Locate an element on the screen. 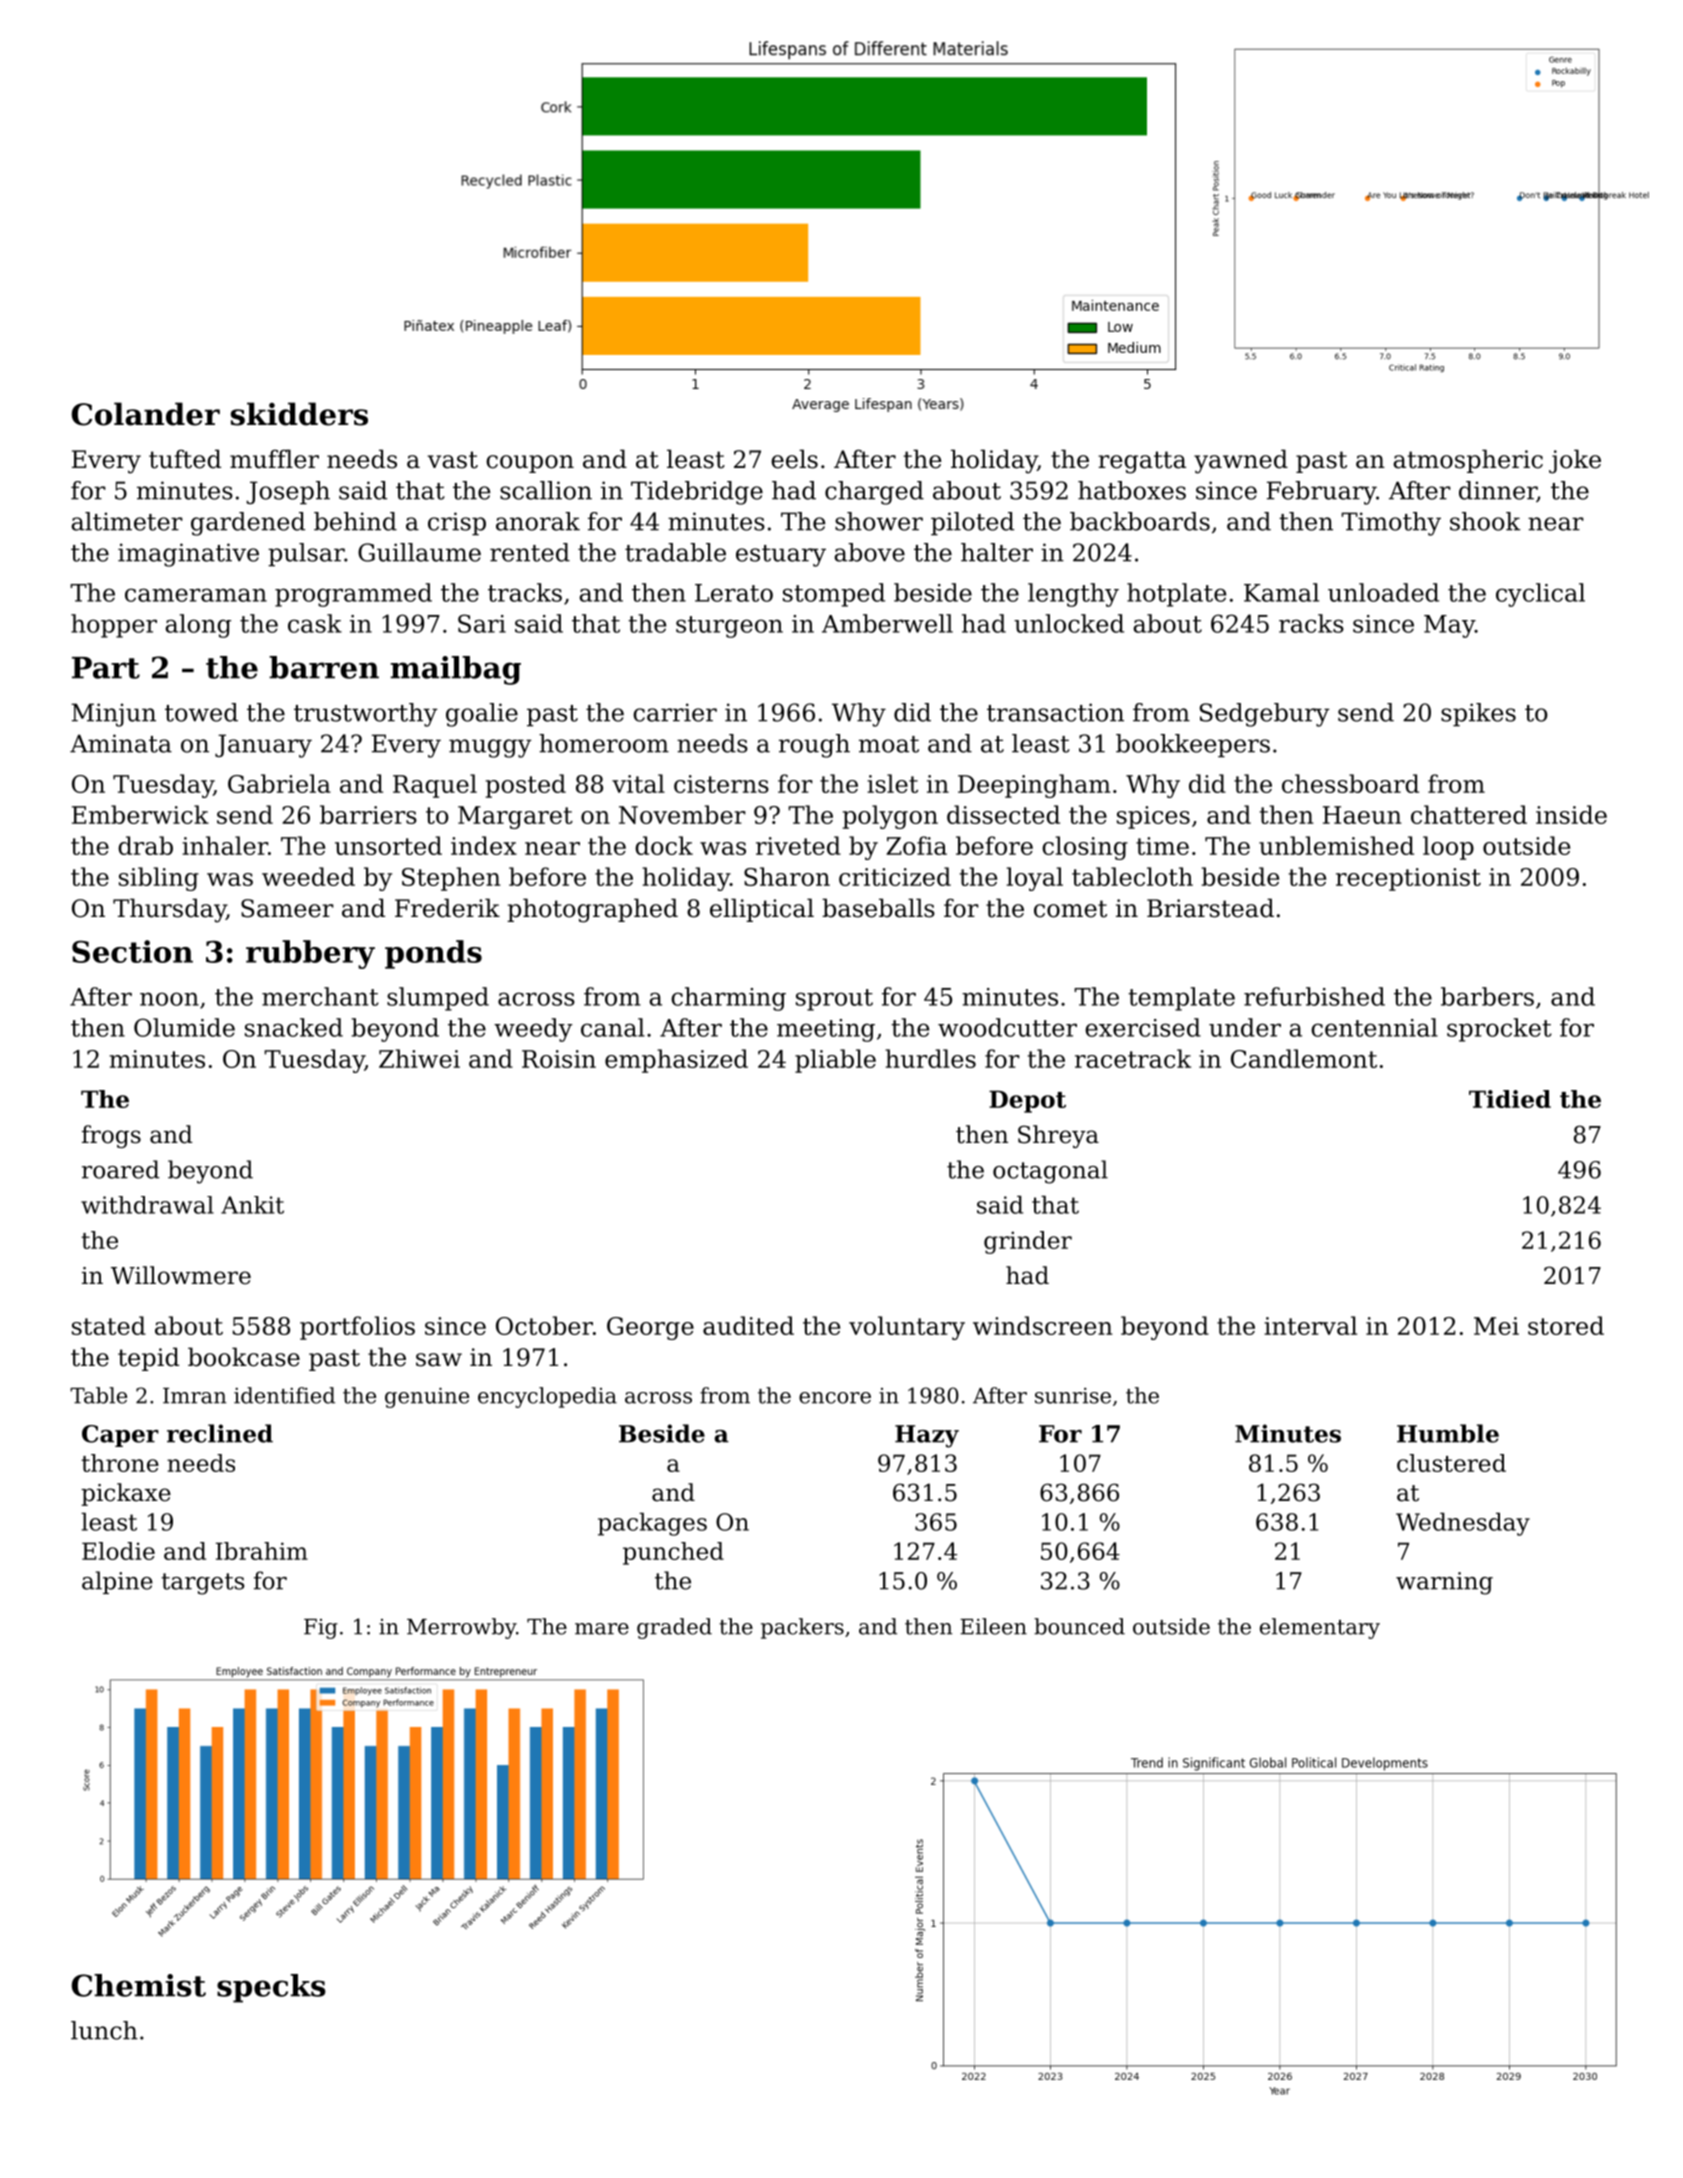 The width and height of the screenshot is (1683, 2178). Emberwick is located at coordinates (140, 814).
